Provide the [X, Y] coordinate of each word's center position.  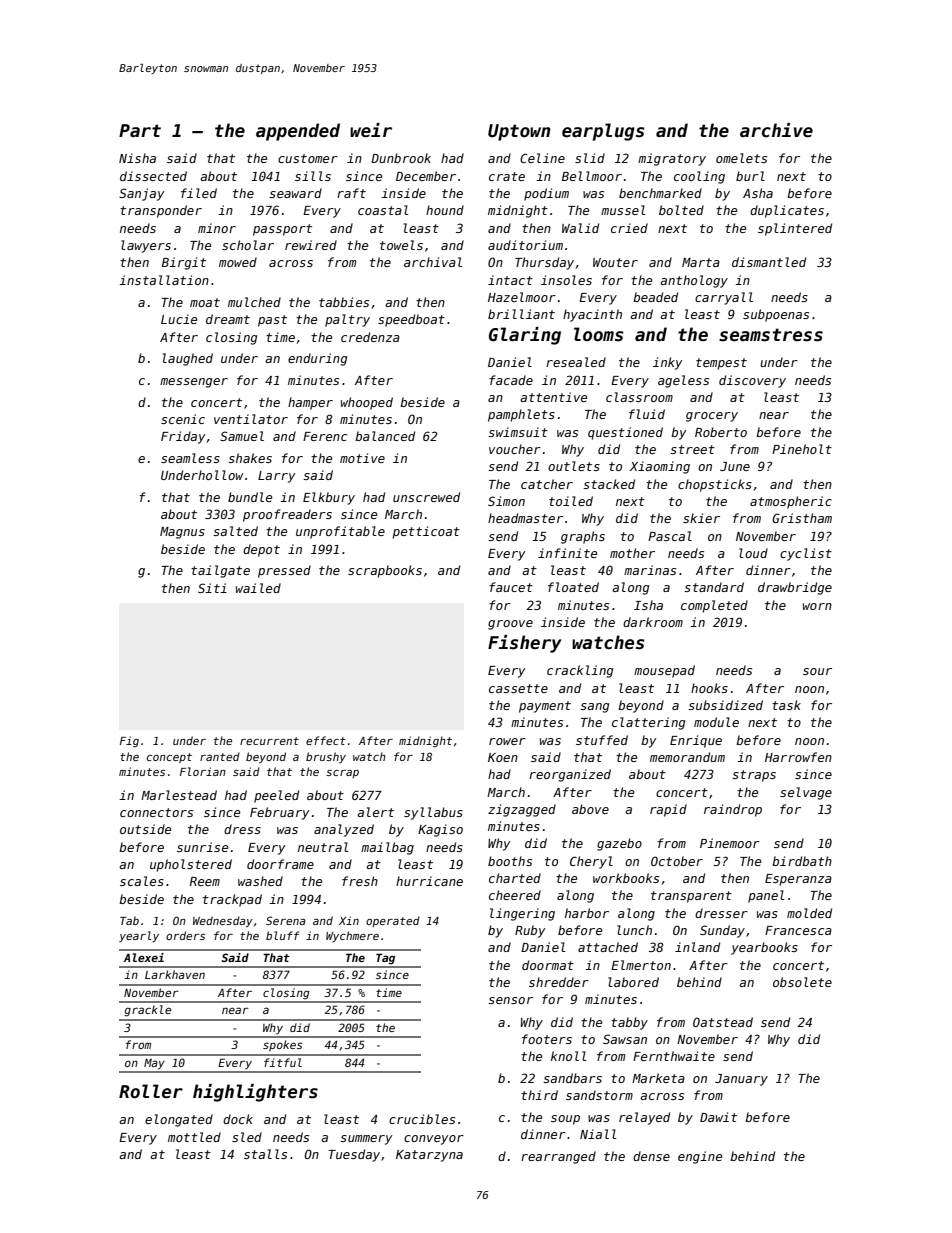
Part [140, 131]
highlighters [255, 1093]
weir [371, 130]
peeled [276, 796]
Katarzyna [429, 1156]
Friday [183, 437]
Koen [503, 757]
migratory [672, 159]
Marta [701, 262]
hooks [709, 688]
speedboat [411, 320]
